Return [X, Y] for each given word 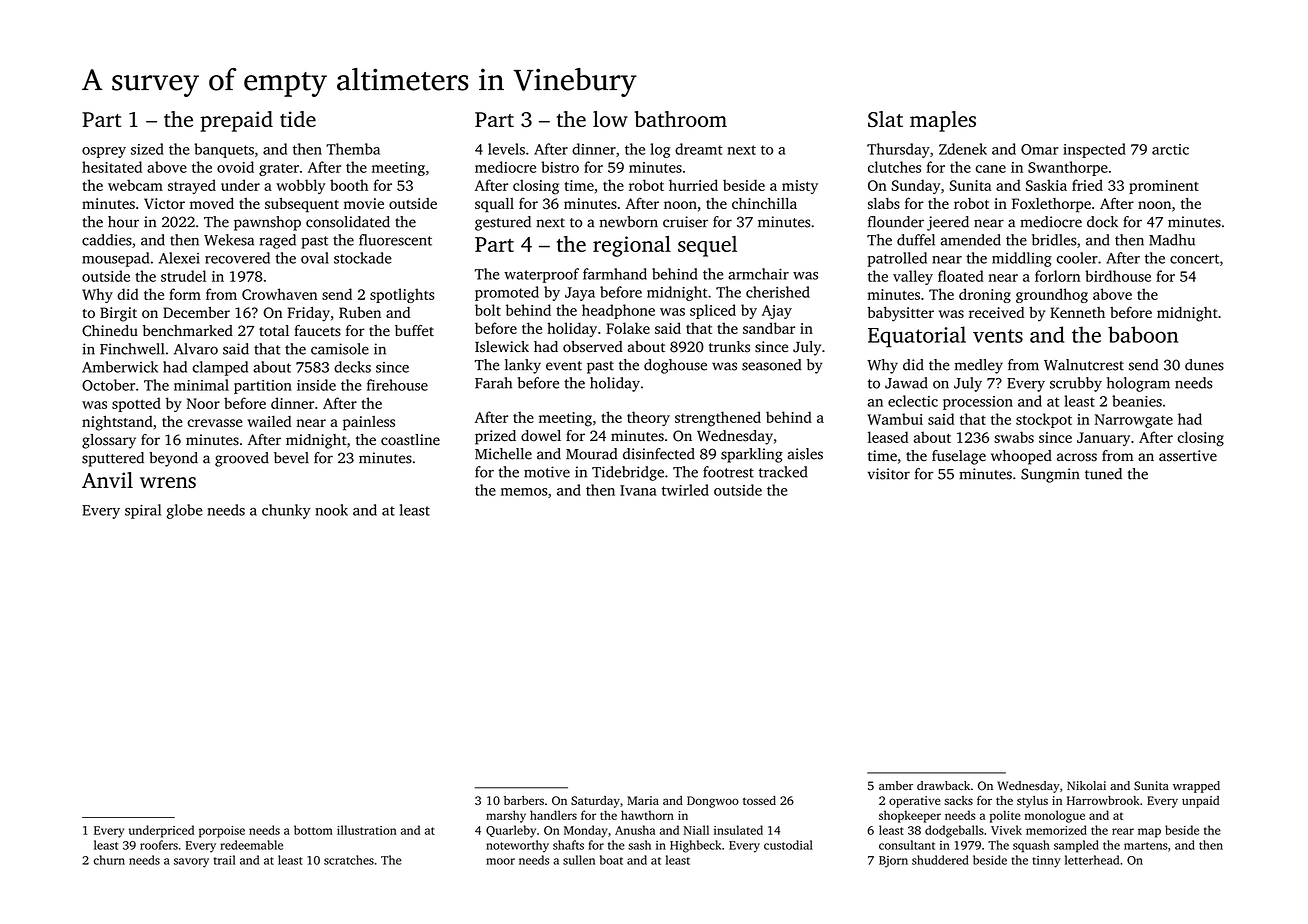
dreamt [699, 149]
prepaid [236, 121]
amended [971, 240]
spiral [143, 511]
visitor [889, 474]
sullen [579, 860]
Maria [643, 800]
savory [191, 863]
